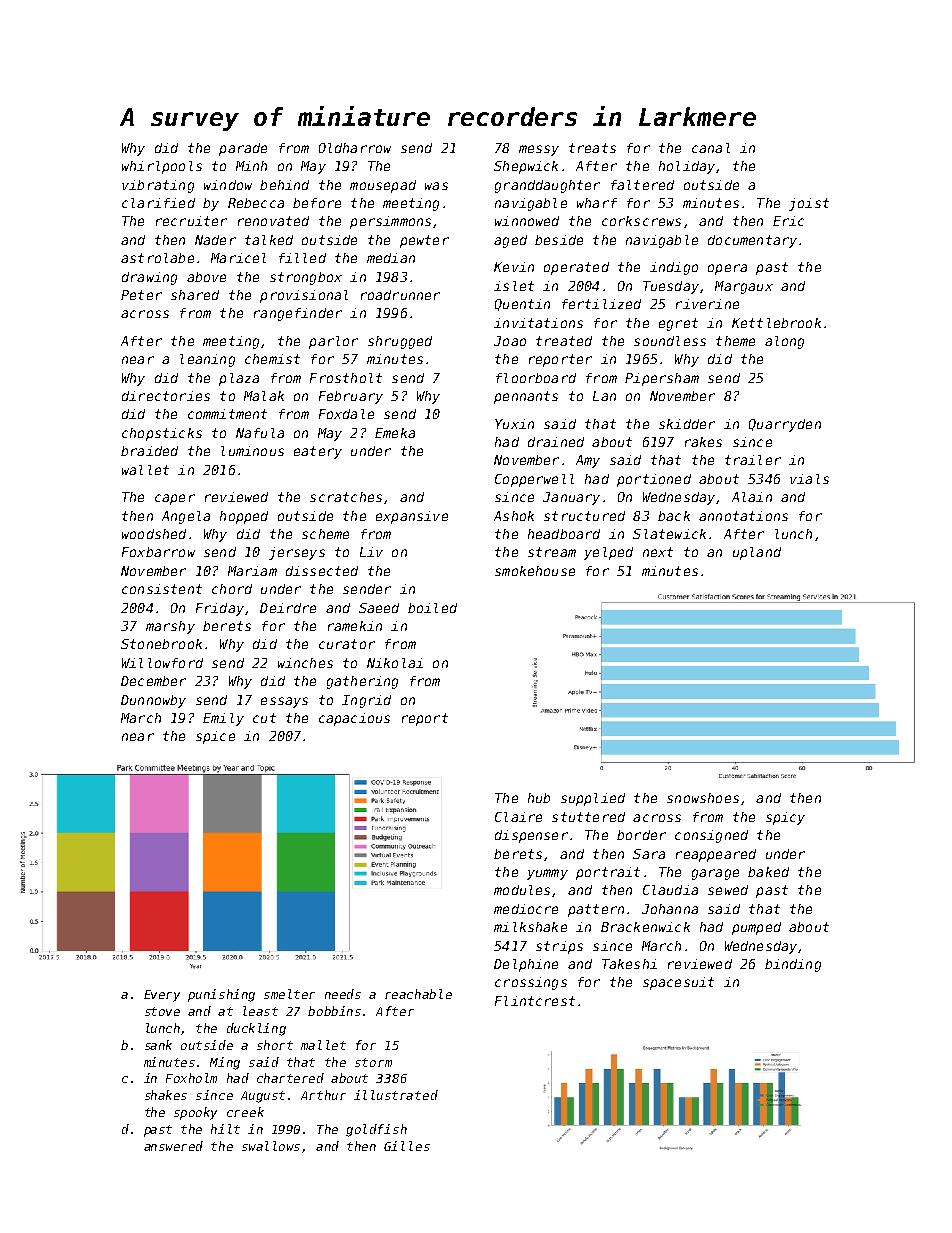  I want to click on bobbins, so click(334, 1011).
